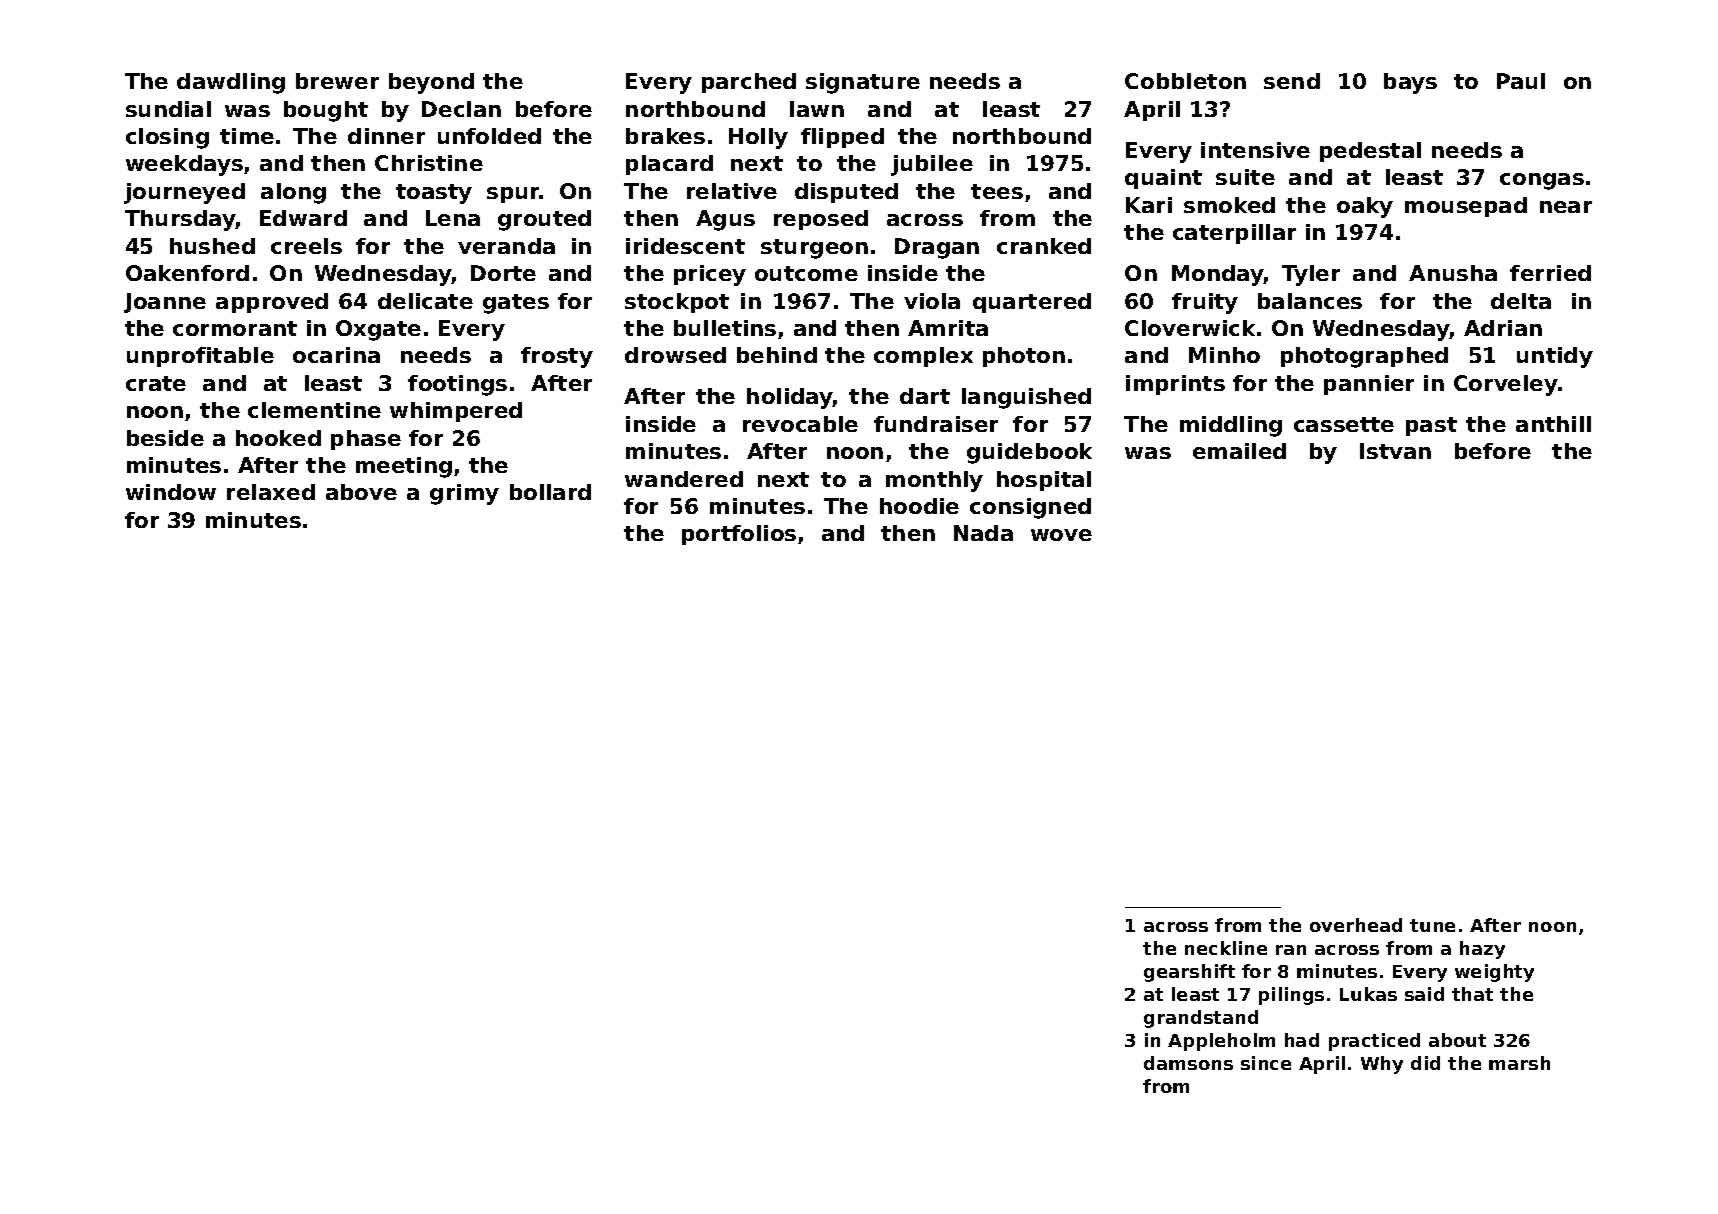 The width and height of the screenshot is (1718, 1214). Describe the element at coordinates (1311, 275) in the screenshot. I see `Tyler` at that location.
